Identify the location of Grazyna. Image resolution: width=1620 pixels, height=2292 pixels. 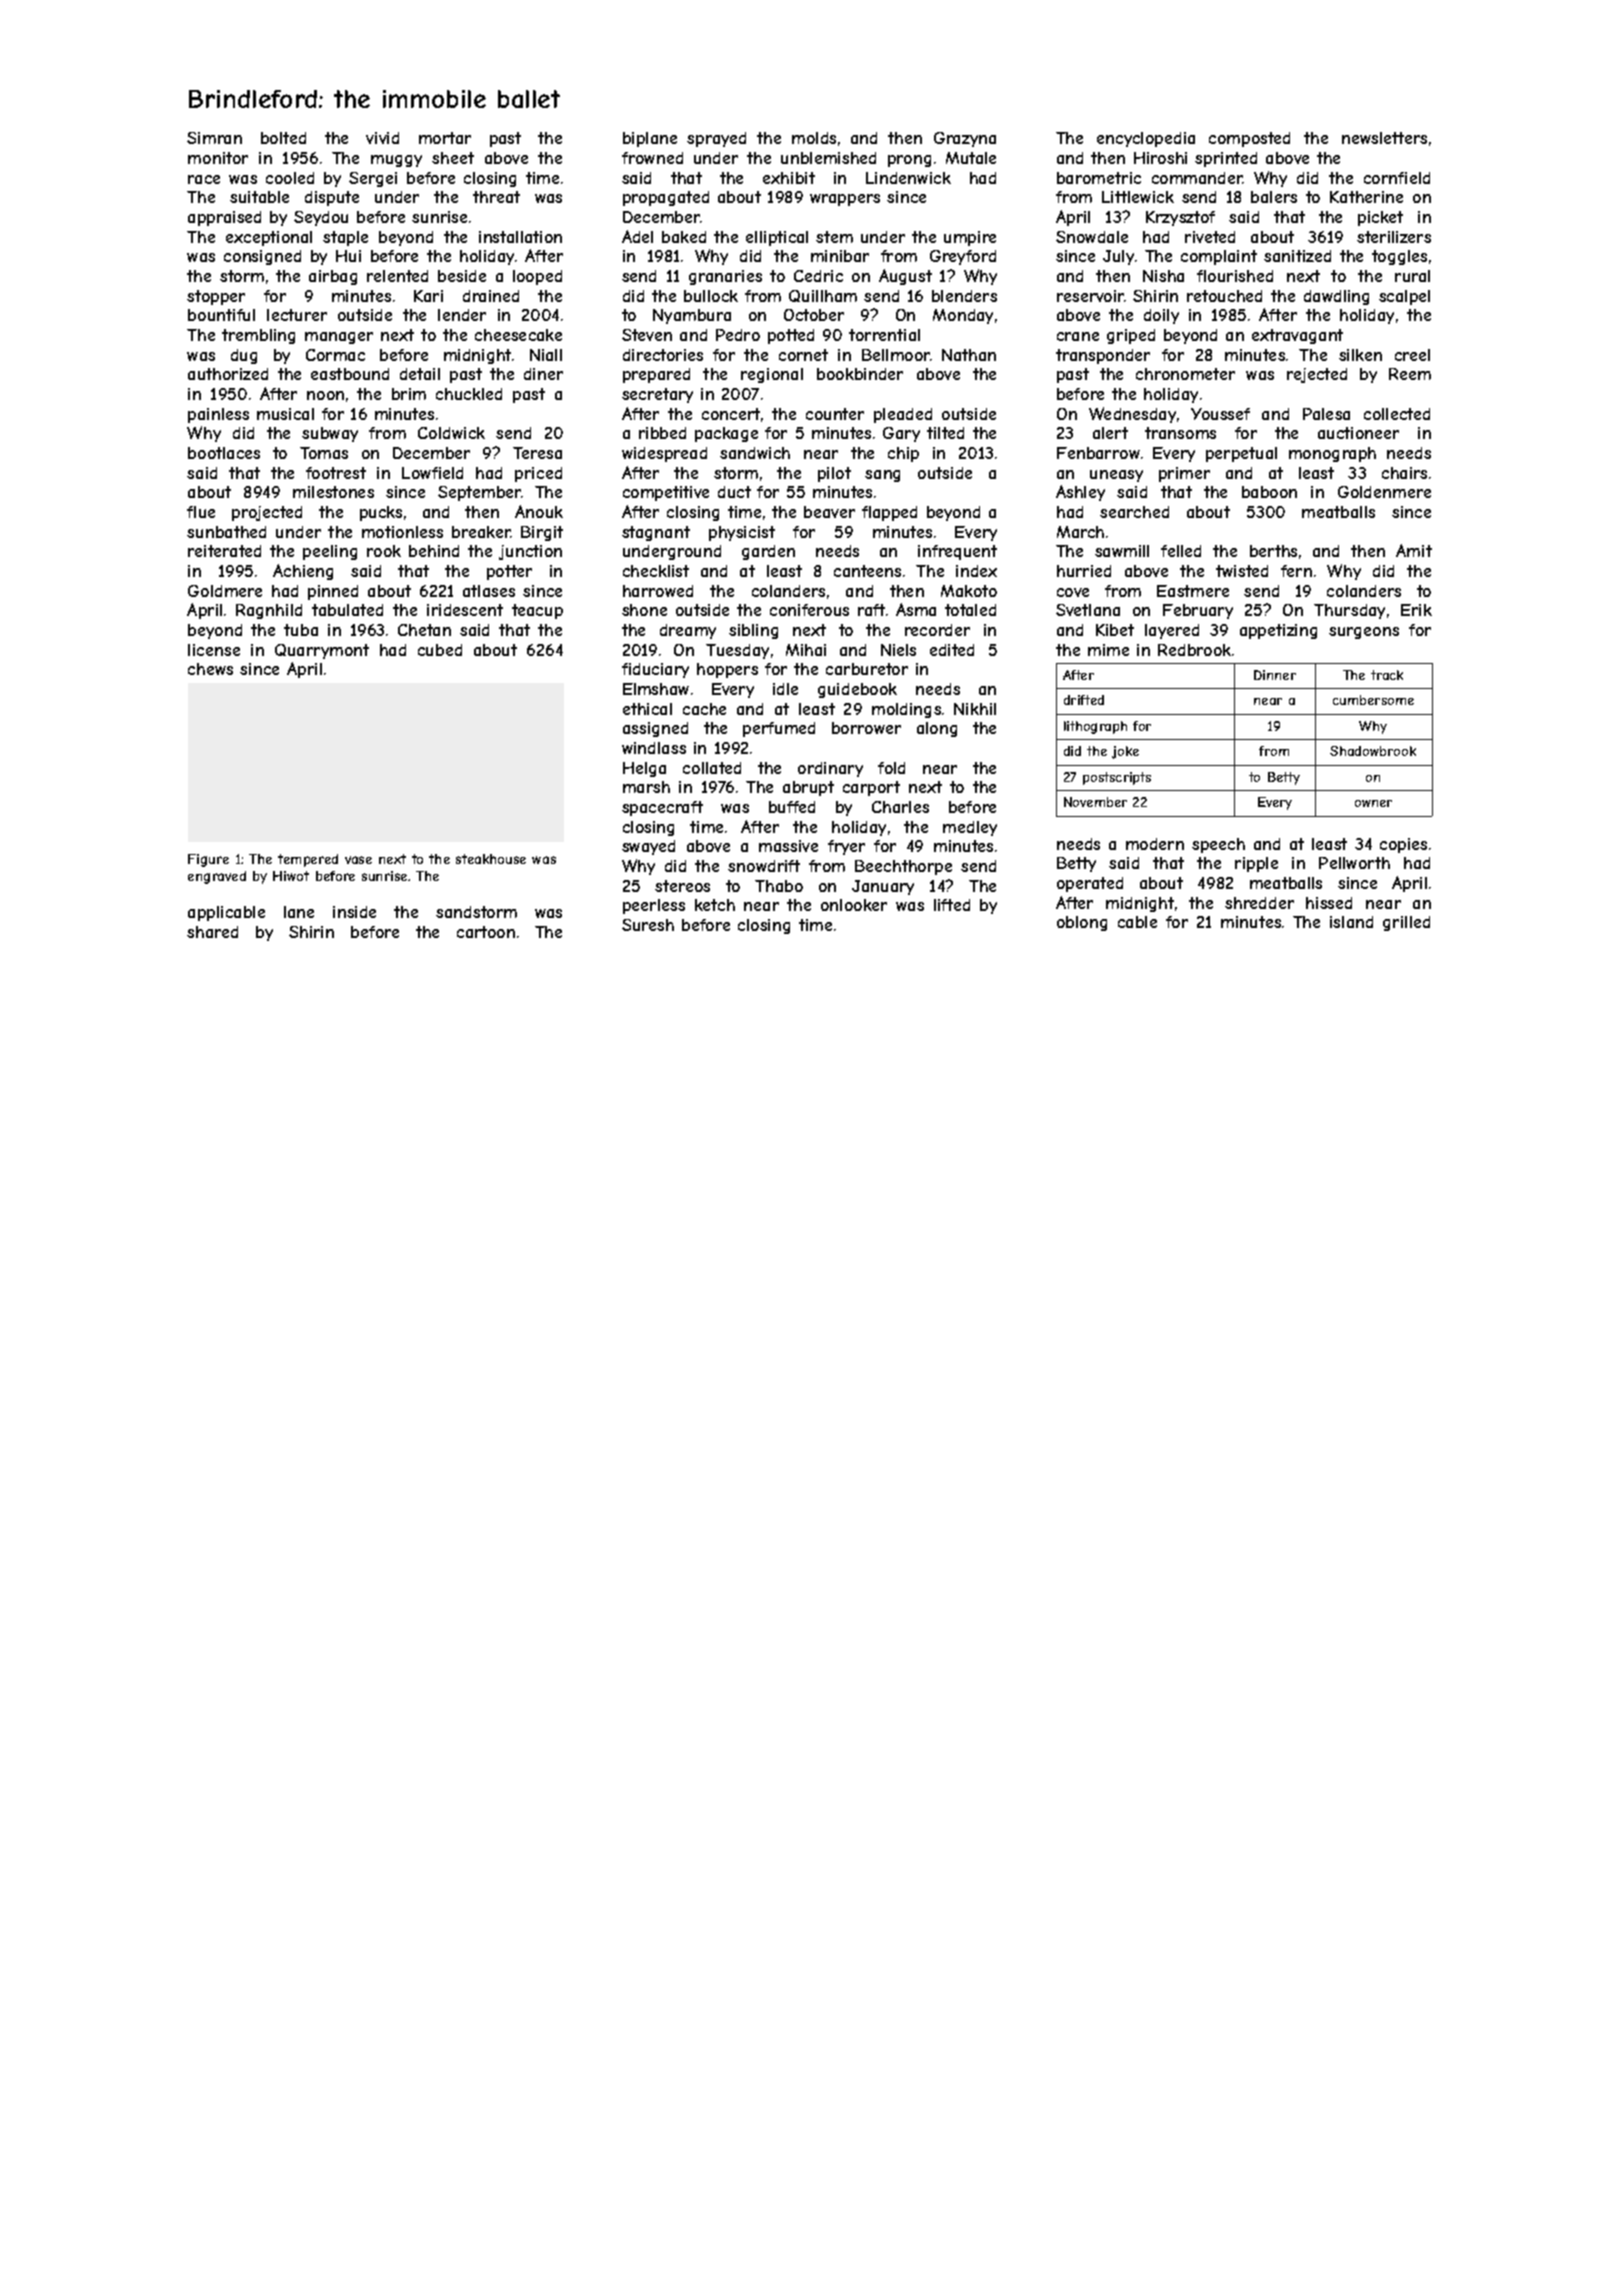
(965, 139).
